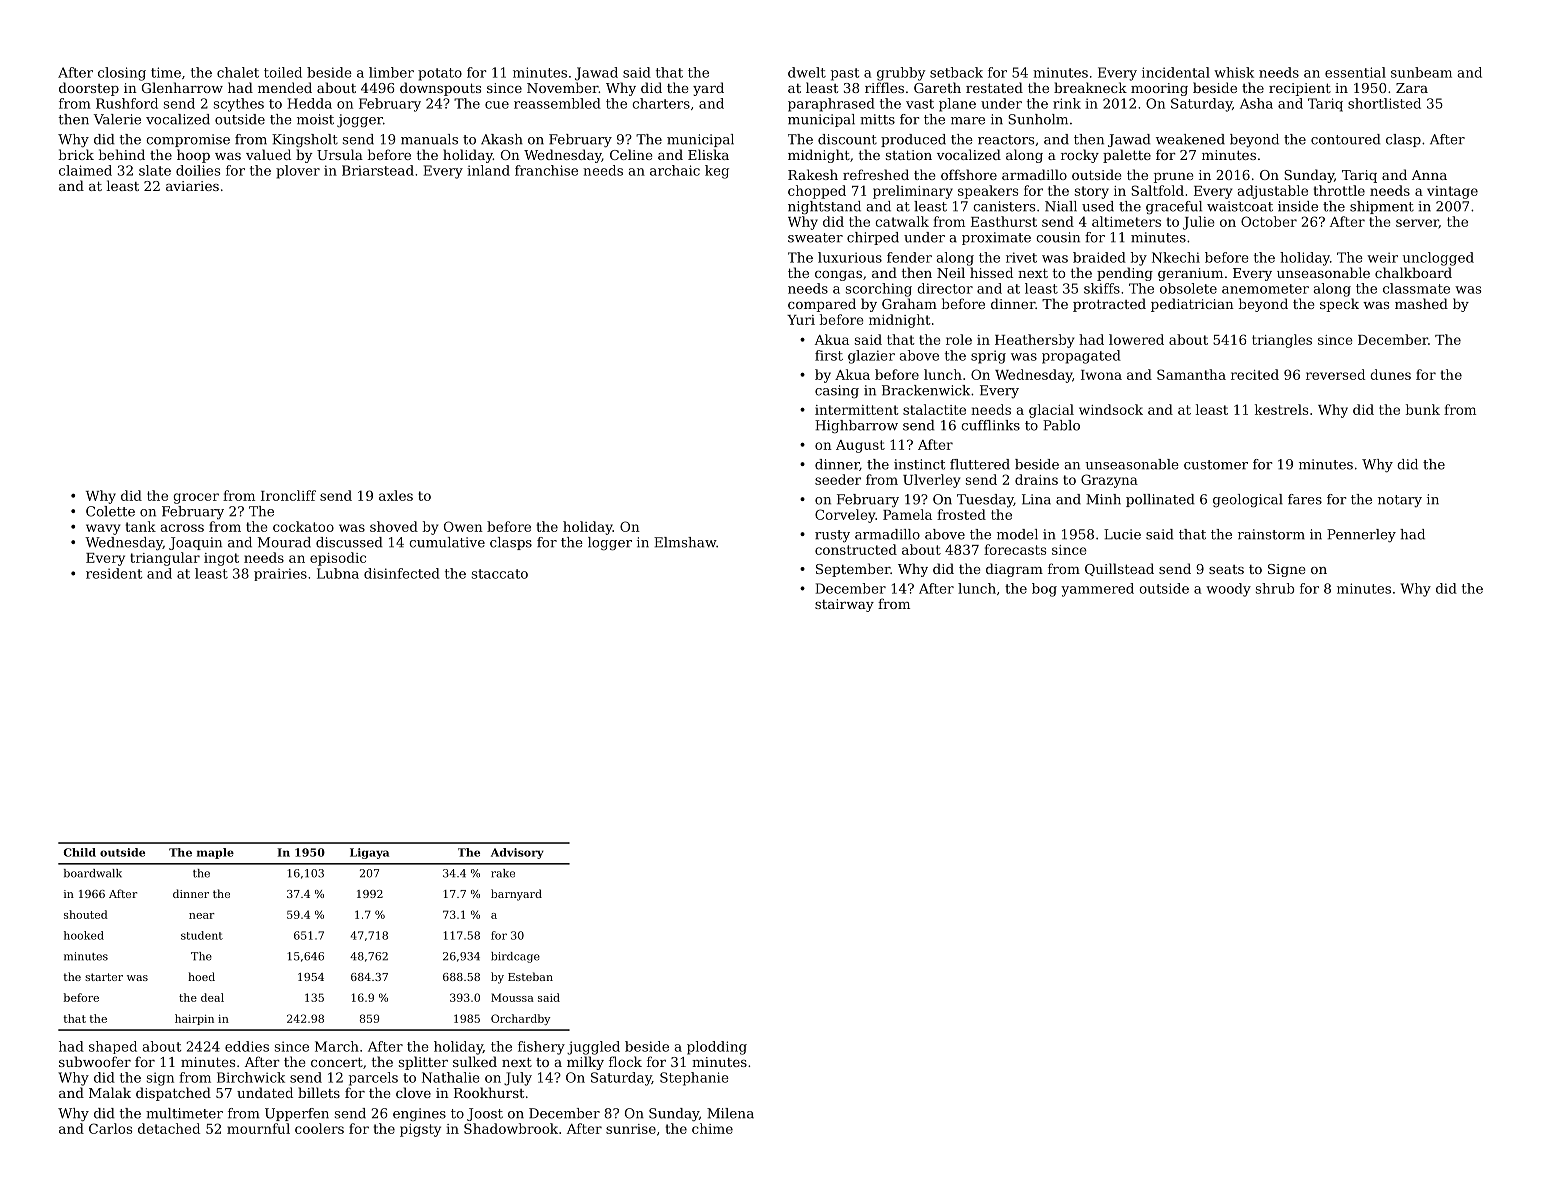 The width and height of the image is (1543, 1192). What do you see at coordinates (1272, 192) in the image?
I see `adjustable` at bounding box center [1272, 192].
